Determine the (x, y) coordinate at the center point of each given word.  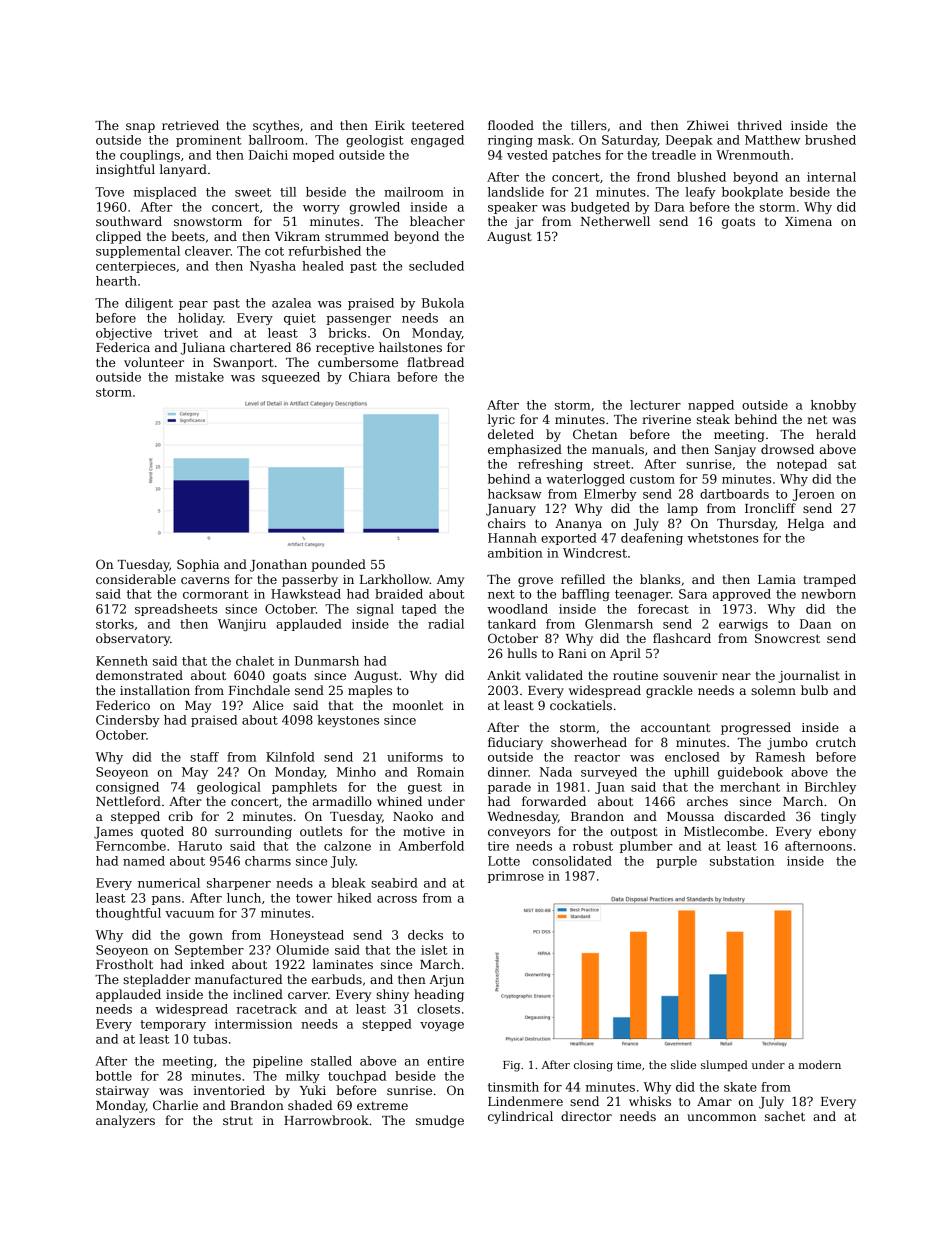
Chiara (369, 377)
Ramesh (780, 757)
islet (434, 950)
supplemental (138, 252)
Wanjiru (242, 625)
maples (370, 691)
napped (711, 406)
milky (303, 1077)
